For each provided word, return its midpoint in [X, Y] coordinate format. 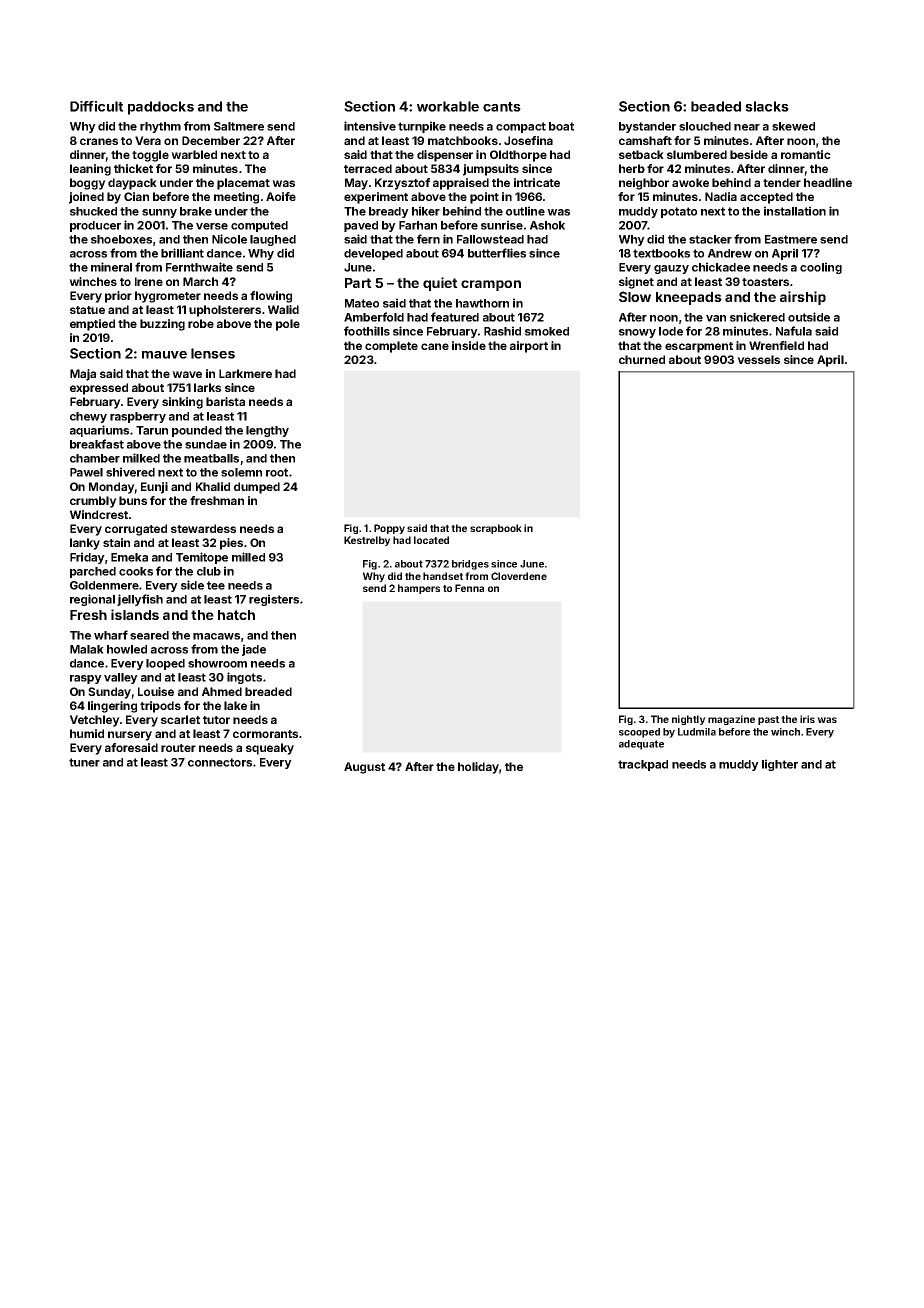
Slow [635, 296]
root [277, 472]
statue [87, 310]
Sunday [109, 693]
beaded [716, 106]
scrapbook [496, 529]
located [431, 540]
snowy [637, 333]
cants [502, 107]
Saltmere [239, 126]
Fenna [469, 588]
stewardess [203, 528]
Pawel [86, 472]
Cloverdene [519, 576]
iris [807, 719]
